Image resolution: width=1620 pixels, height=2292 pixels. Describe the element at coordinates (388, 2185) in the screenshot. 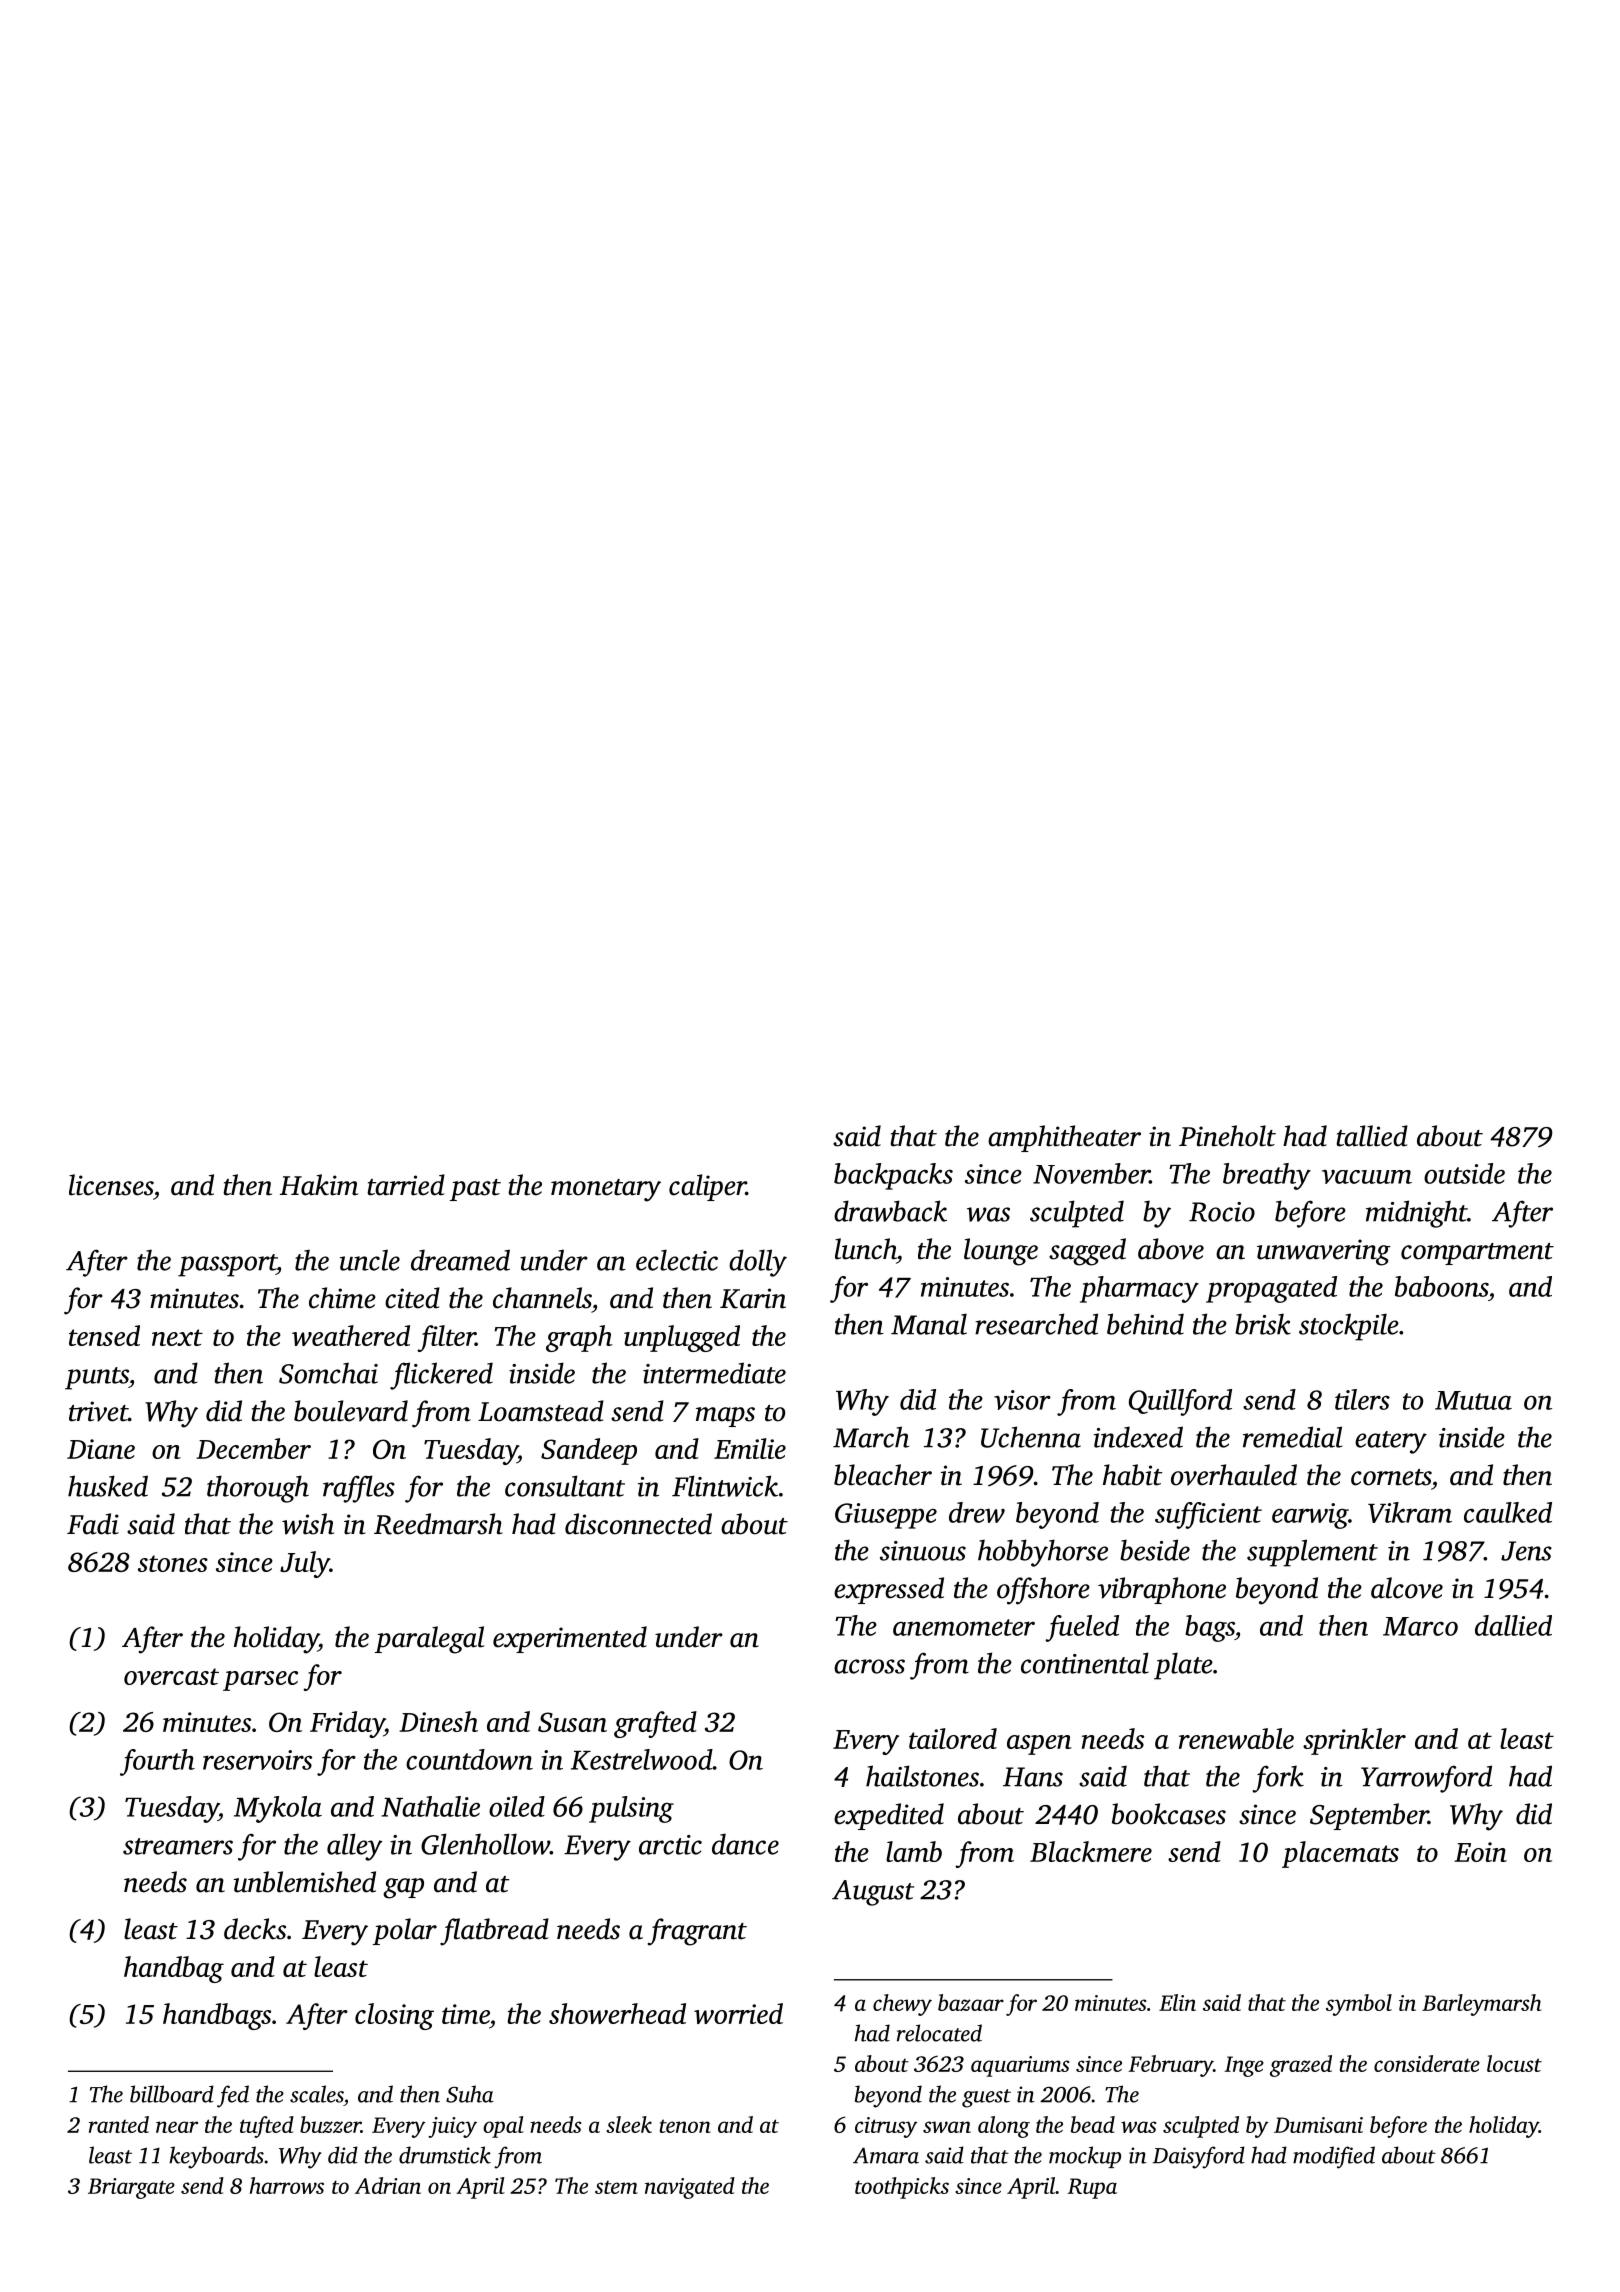

I see `Adrian` at that location.
